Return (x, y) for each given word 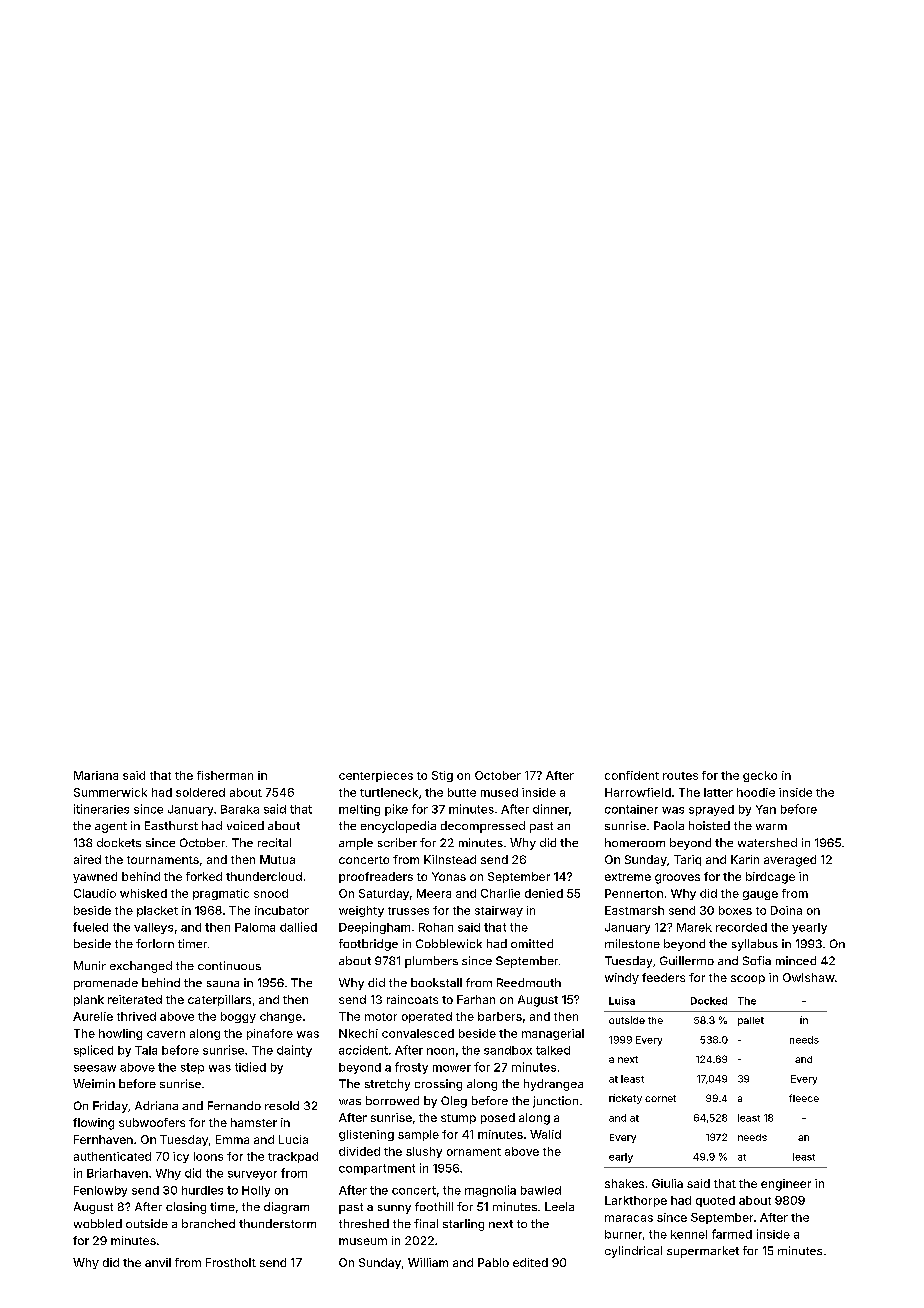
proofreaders (376, 877)
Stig (442, 776)
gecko (760, 776)
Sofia (757, 960)
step (192, 1068)
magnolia (490, 1191)
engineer (786, 1185)
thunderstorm (277, 1223)
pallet (751, 1021)
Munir (90, 965)
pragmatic (221, 894)
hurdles (202, 1190)
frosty (411, 1068)
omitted (532, 943)
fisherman (225, 775)
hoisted (709, 825)
